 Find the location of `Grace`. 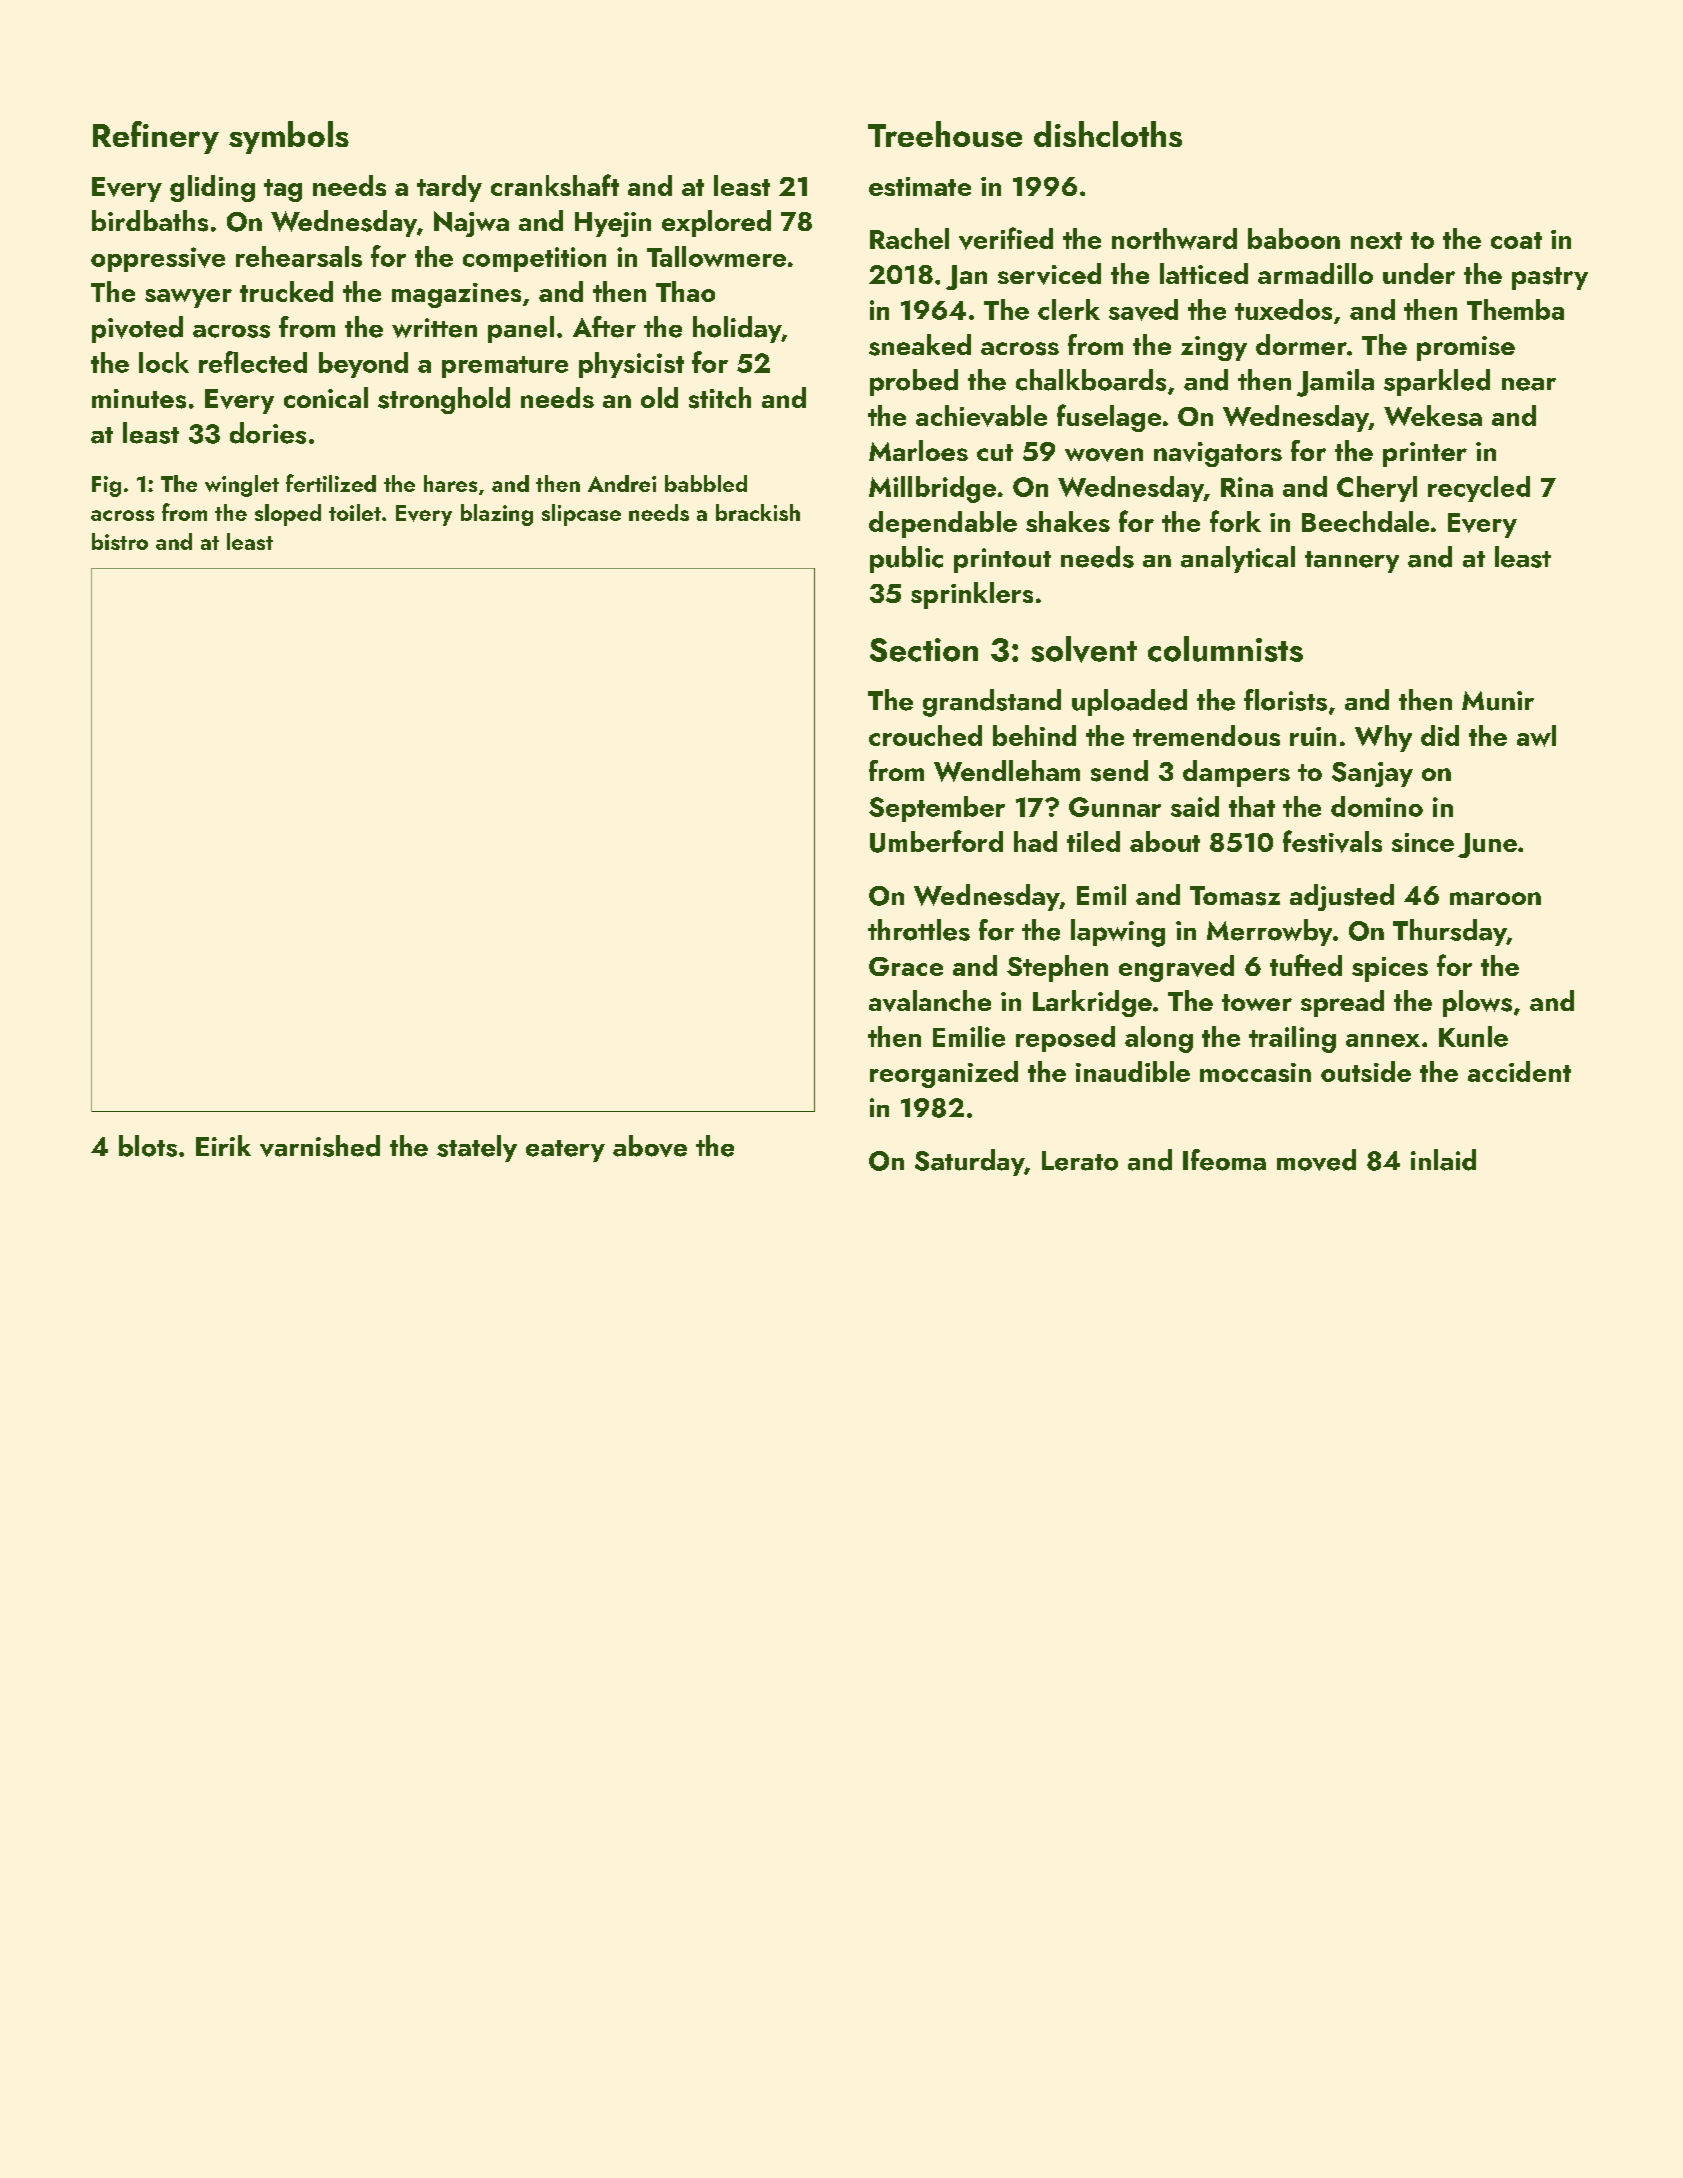

Grace is located at coordinates (906, 966).
